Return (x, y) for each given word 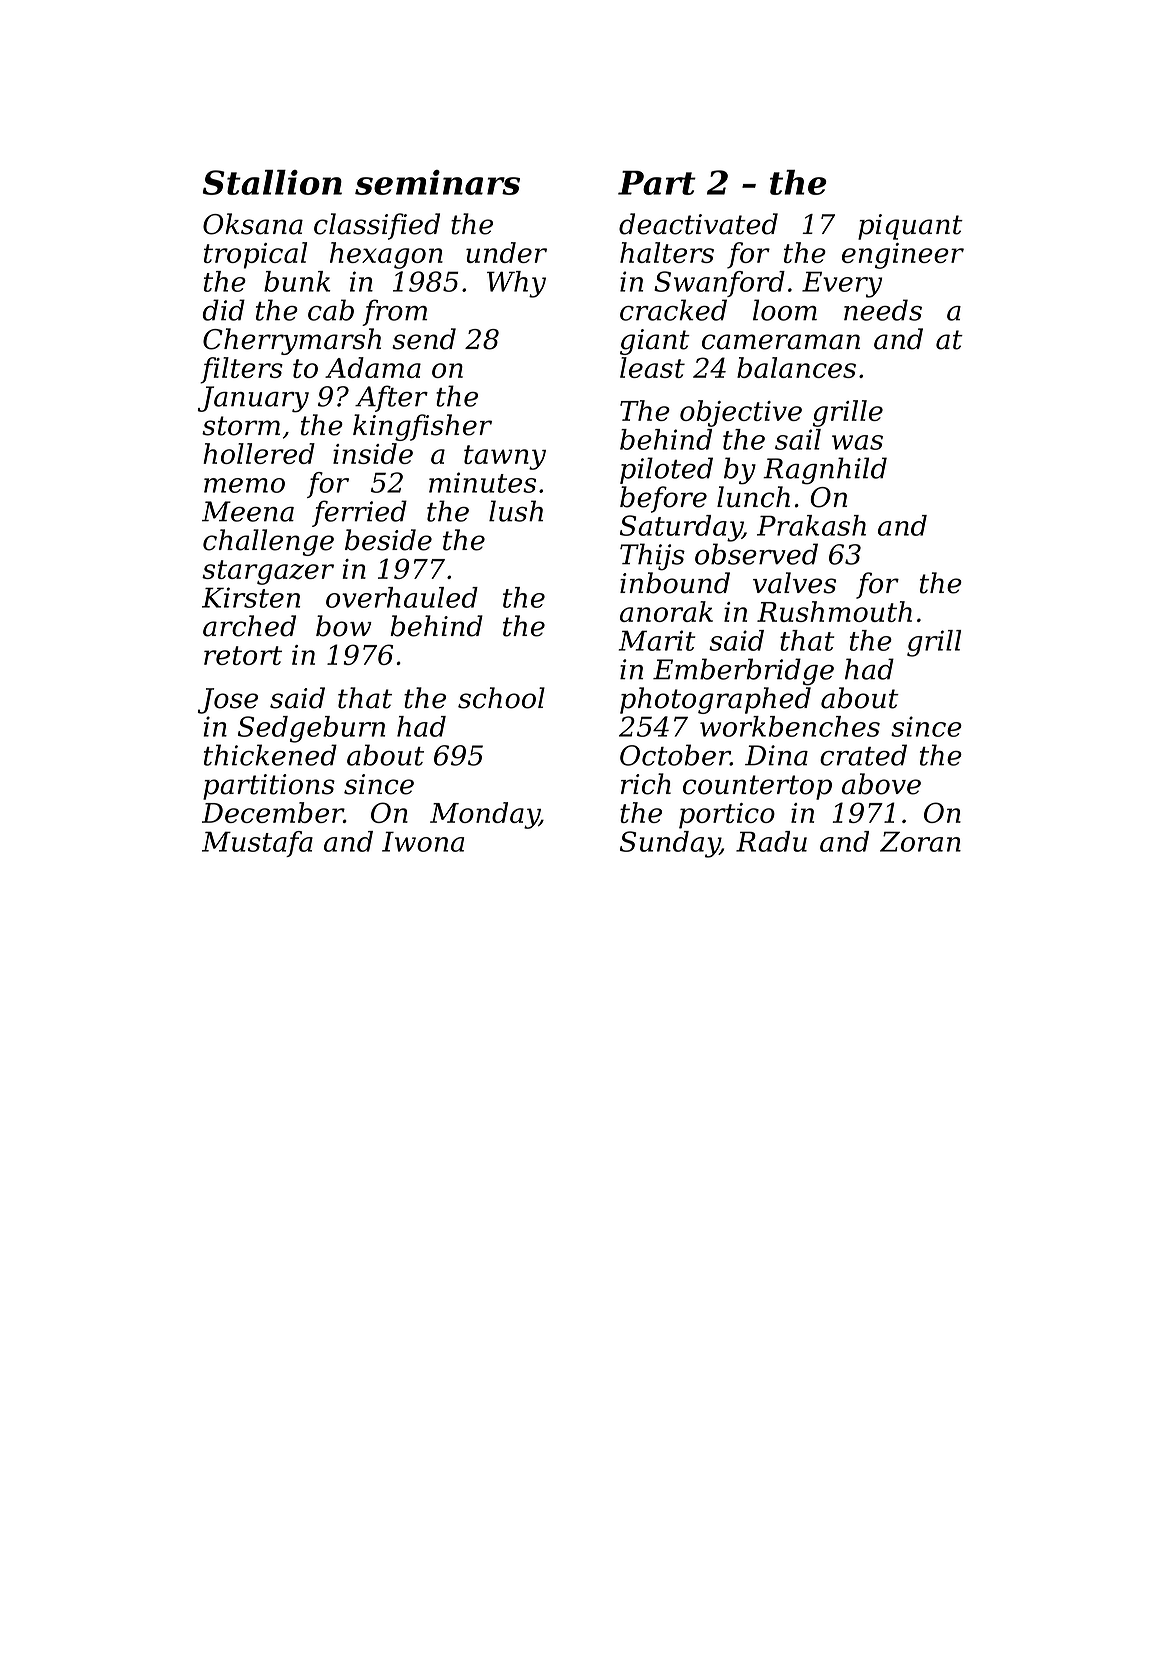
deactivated (698, 224)
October (675, 755)
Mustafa (257, 844)
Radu (771, 841)
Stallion (272, 182)
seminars (437, 182)
